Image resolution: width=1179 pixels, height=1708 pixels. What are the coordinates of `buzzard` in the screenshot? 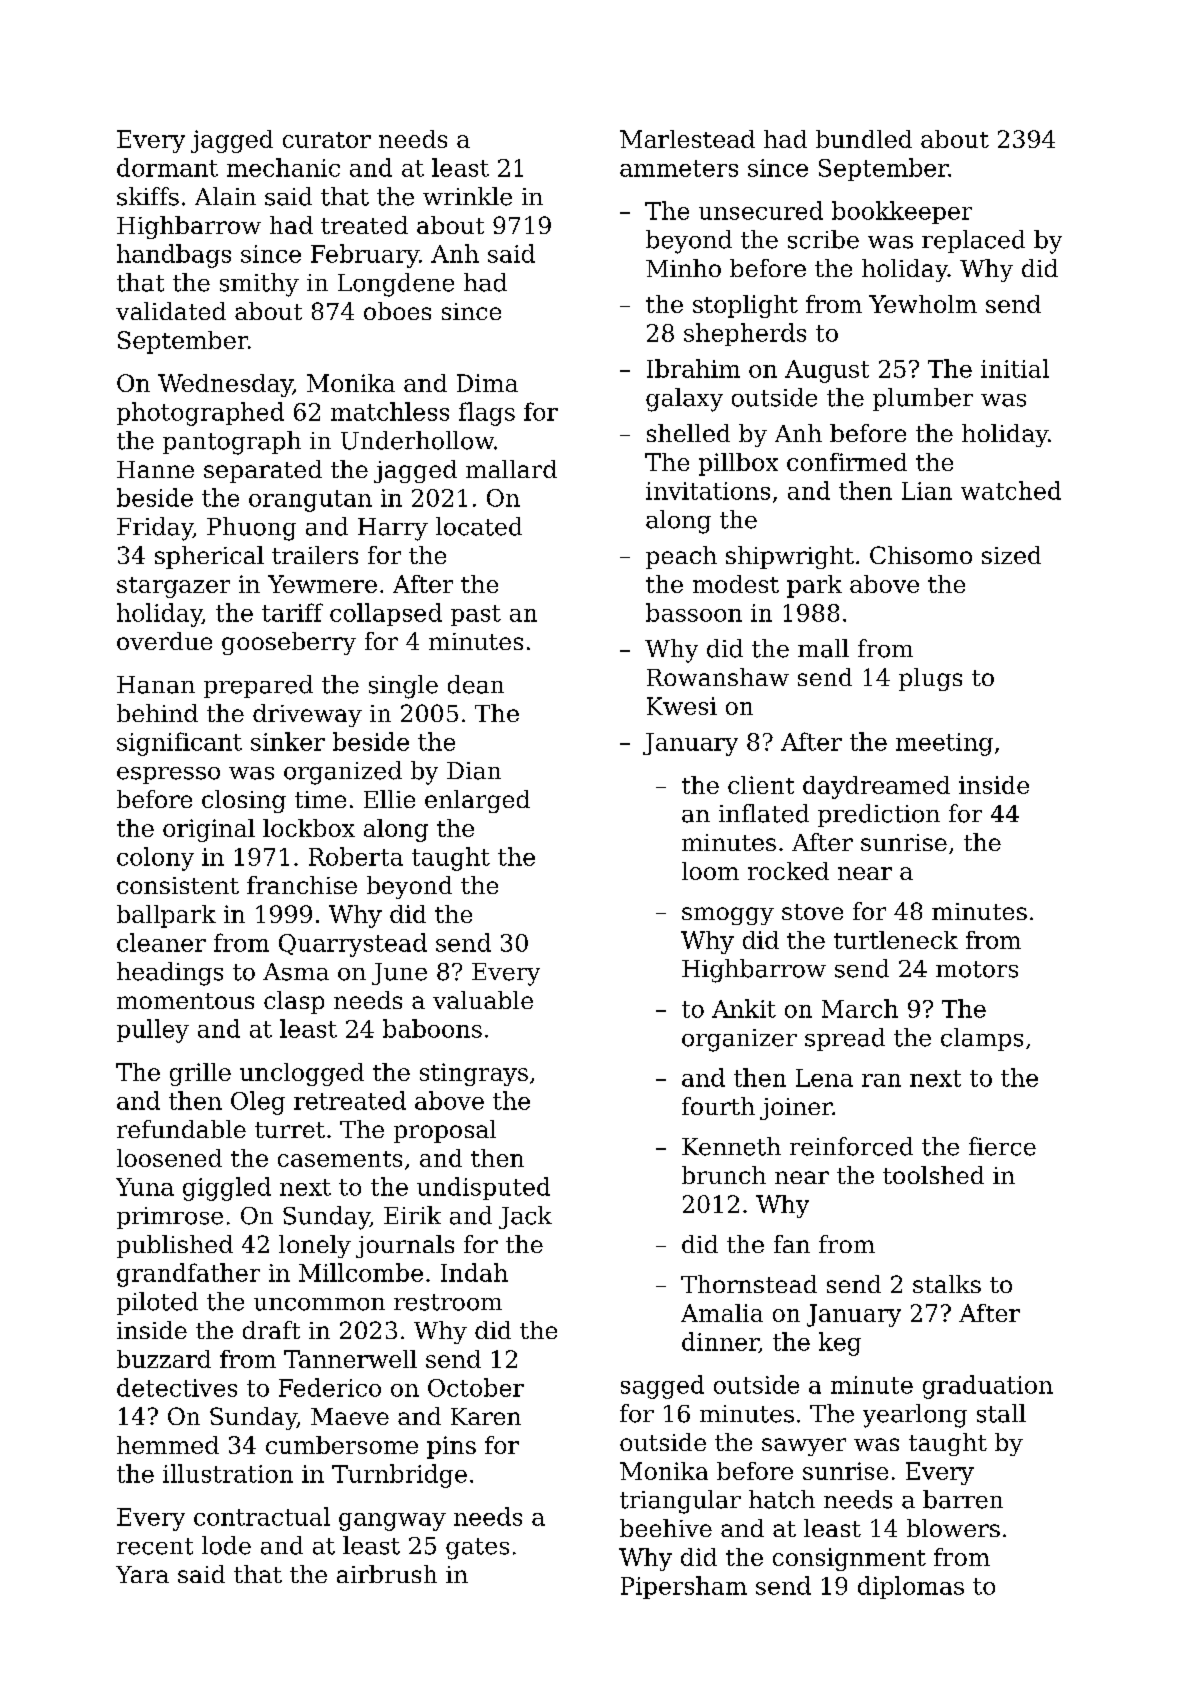 It's located at (164, 1359).
